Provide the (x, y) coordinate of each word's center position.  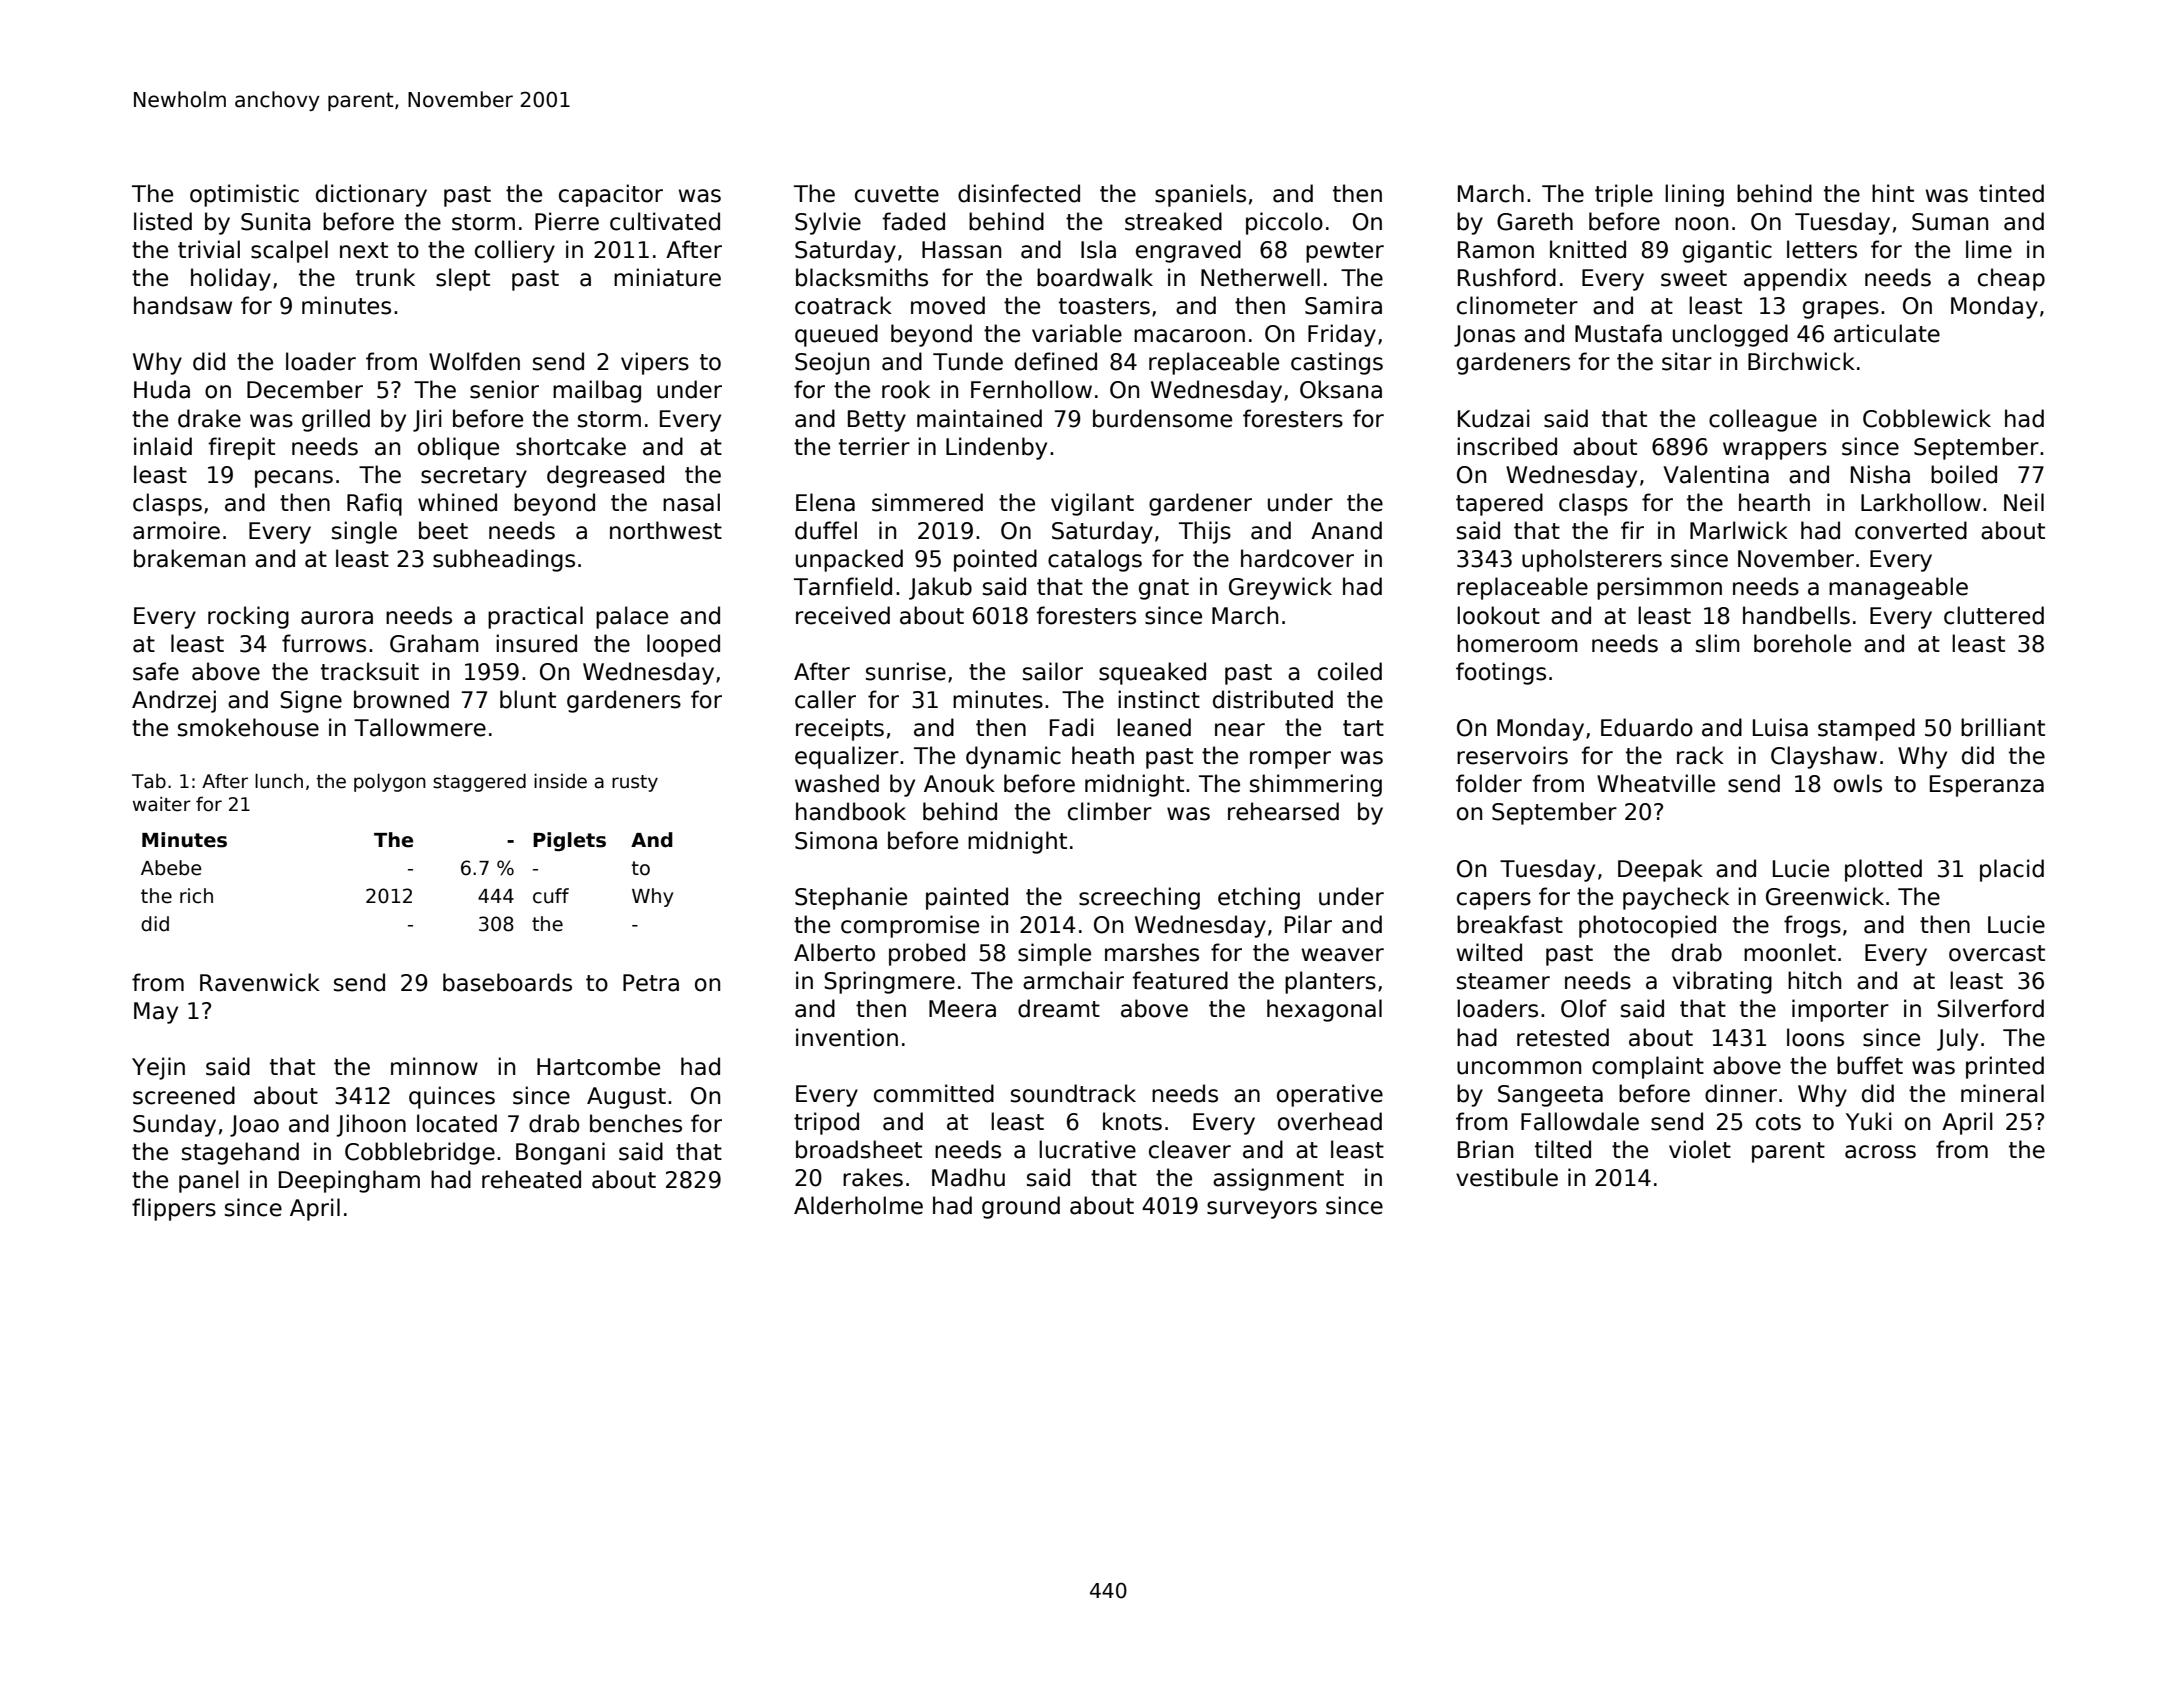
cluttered (1994, 615)
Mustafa (1618, 333)
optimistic (244, 195)
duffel (826, 530)
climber (1110, 811)
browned (401, 699)
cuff (551, 896)
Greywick (1280, 588)
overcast (1997, 953)
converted (1911, 530)
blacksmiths (862, 277)
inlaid (163, 446)
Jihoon (371, 1125)
